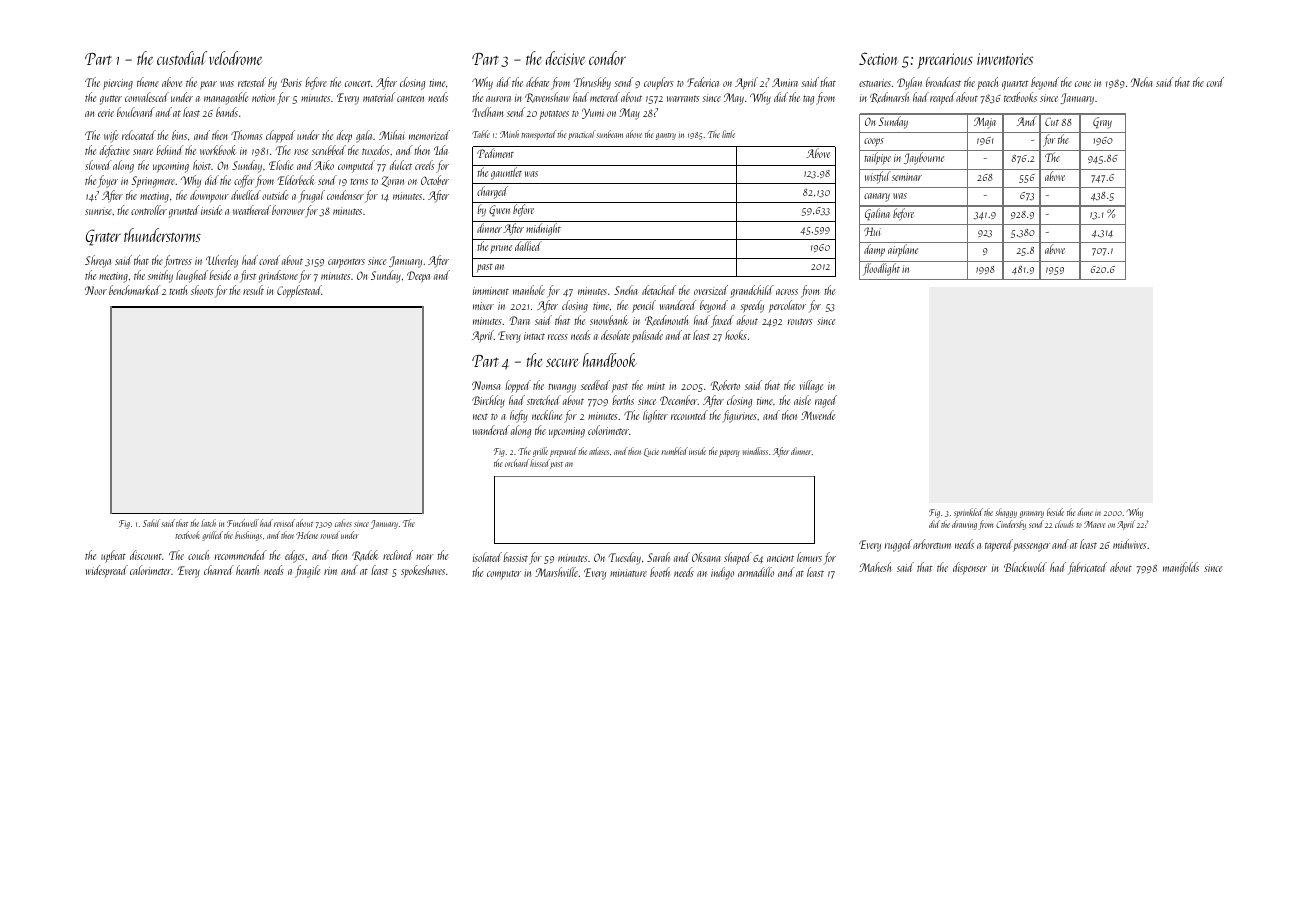  I want to click on cord, so click(1215, 82).
